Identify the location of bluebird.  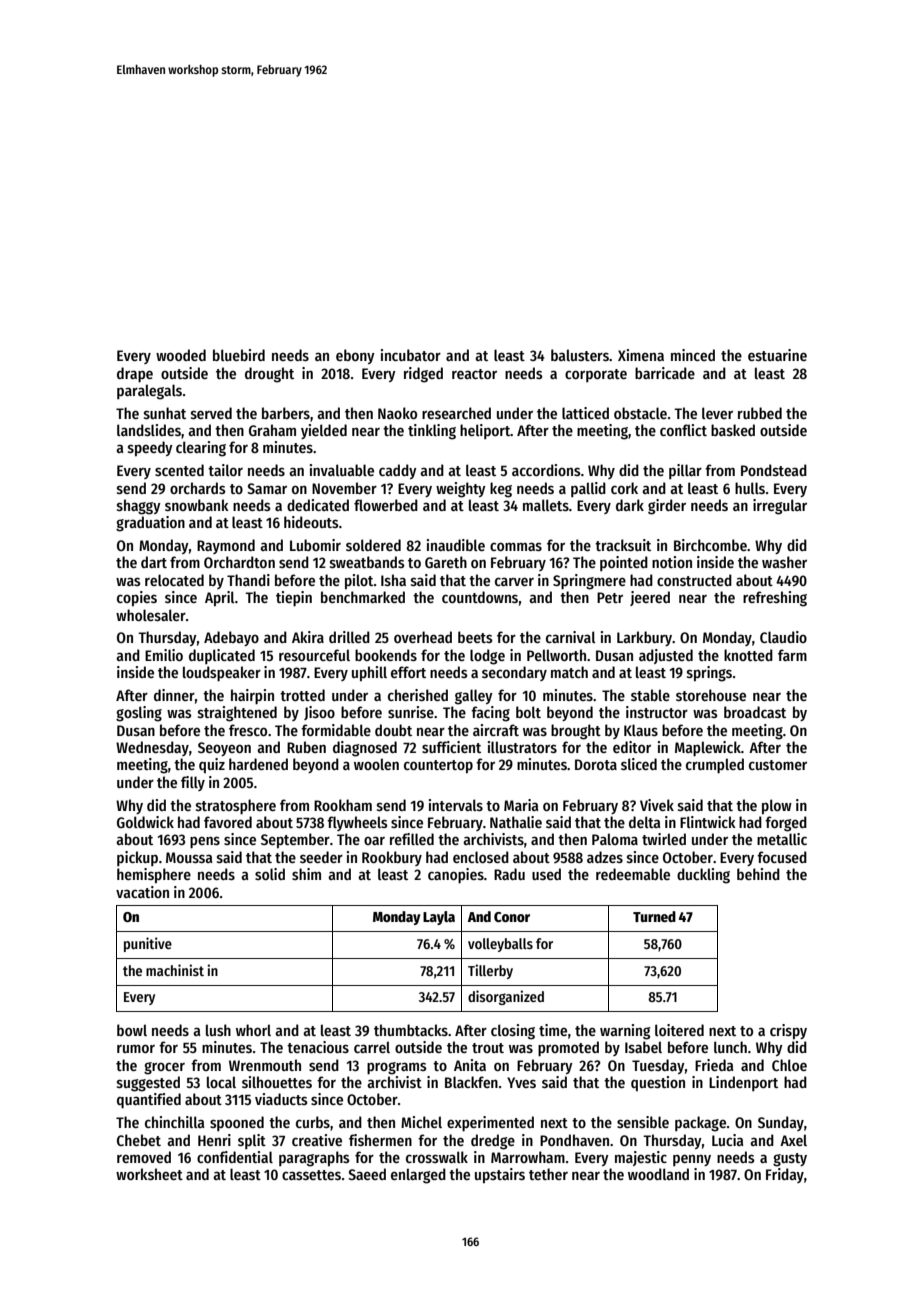
(239, 355).
